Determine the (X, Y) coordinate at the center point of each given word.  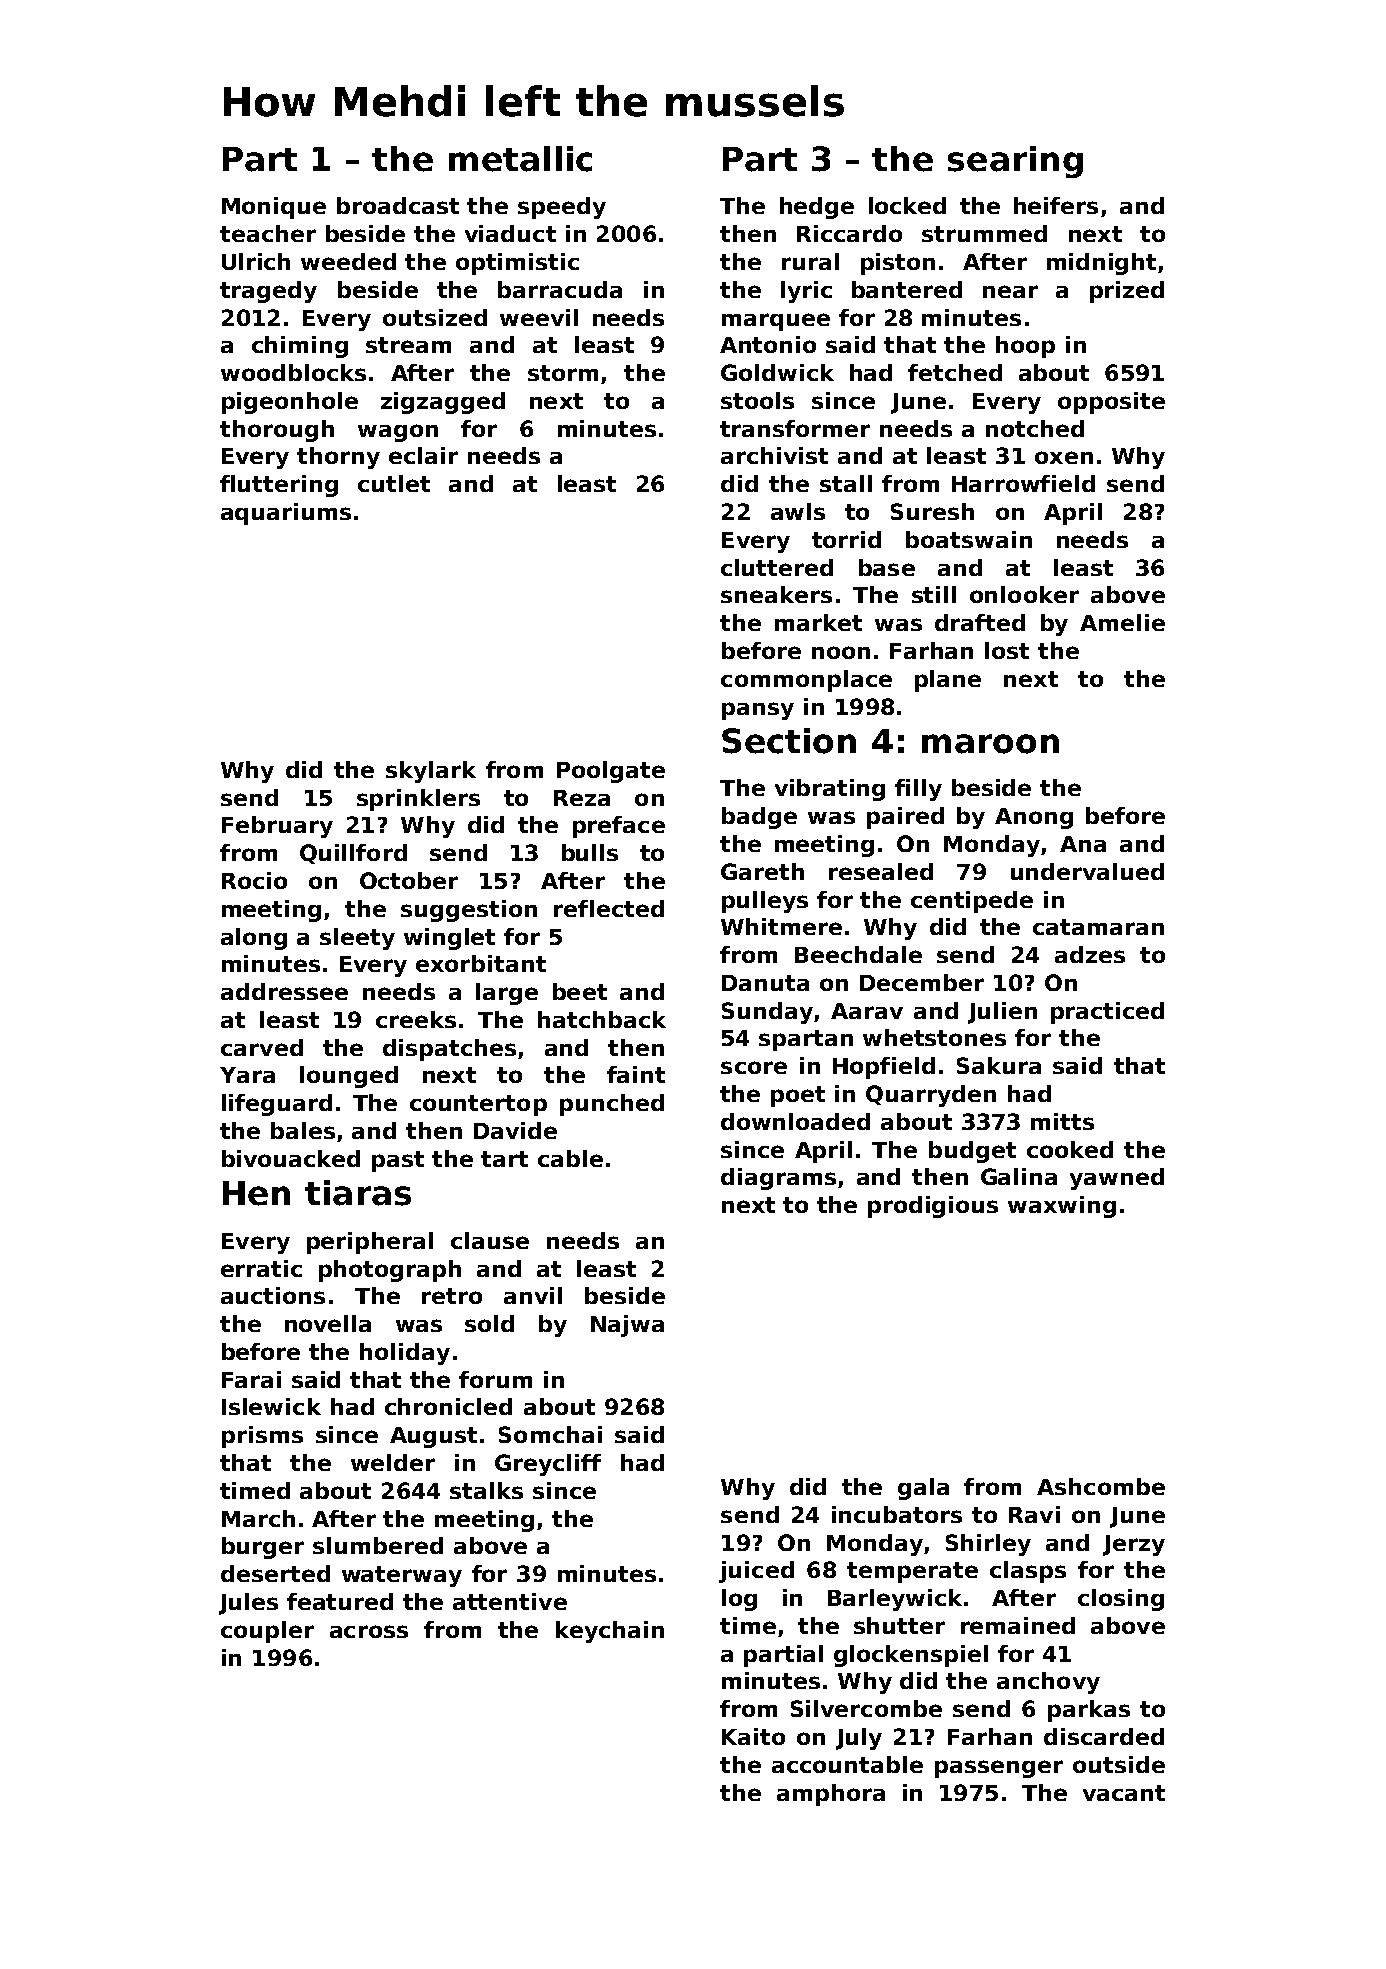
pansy (758, 711)
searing (1015, 162)
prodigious (933, 1207)
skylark (431, 772)
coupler (267, 1632)
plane (948, 681)
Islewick (271, 1406)
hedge (817, 208)
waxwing (1062, 1207)
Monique (274, 208)
